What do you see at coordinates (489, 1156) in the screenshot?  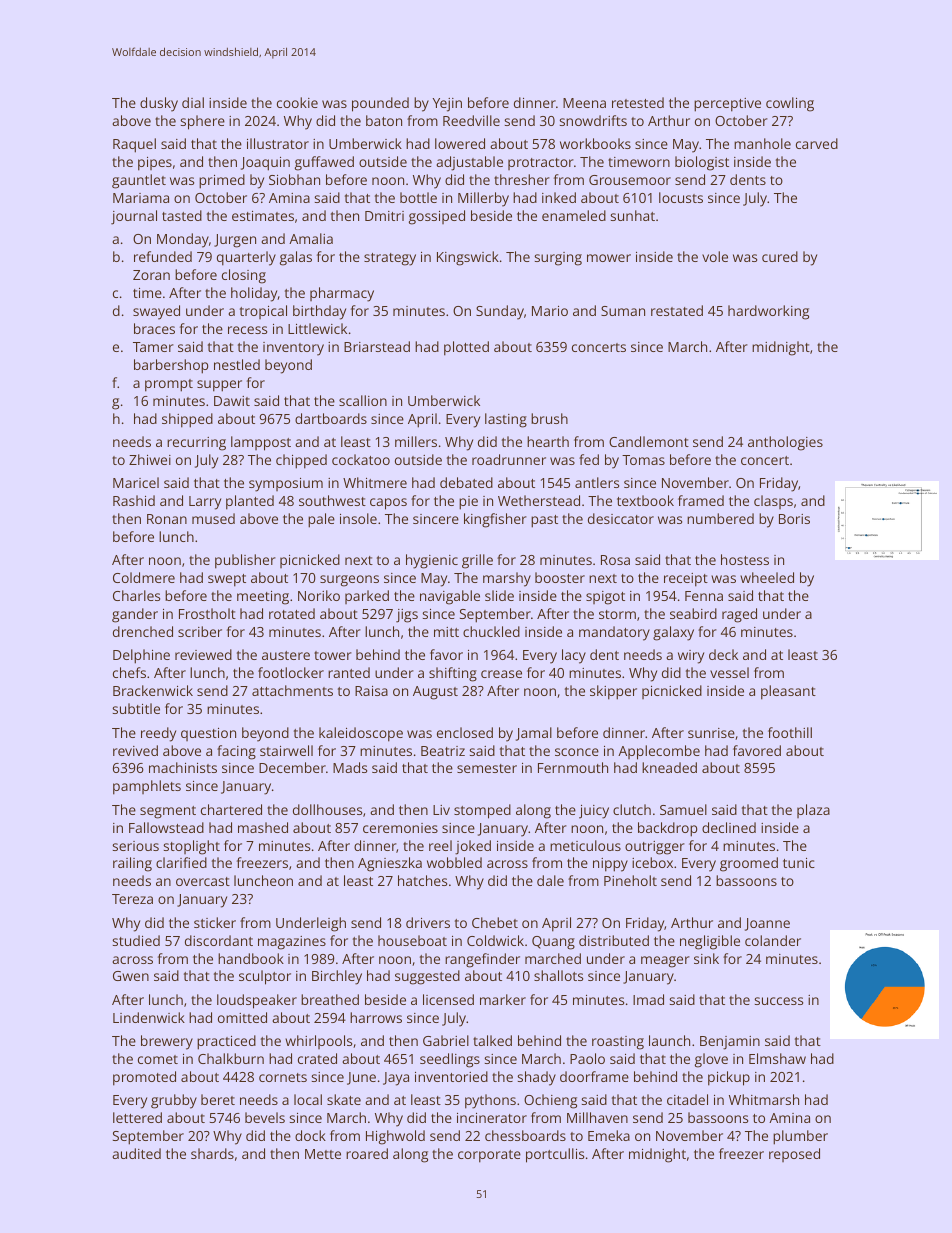 I see `corporate` at bounding box center [489, 1156].
